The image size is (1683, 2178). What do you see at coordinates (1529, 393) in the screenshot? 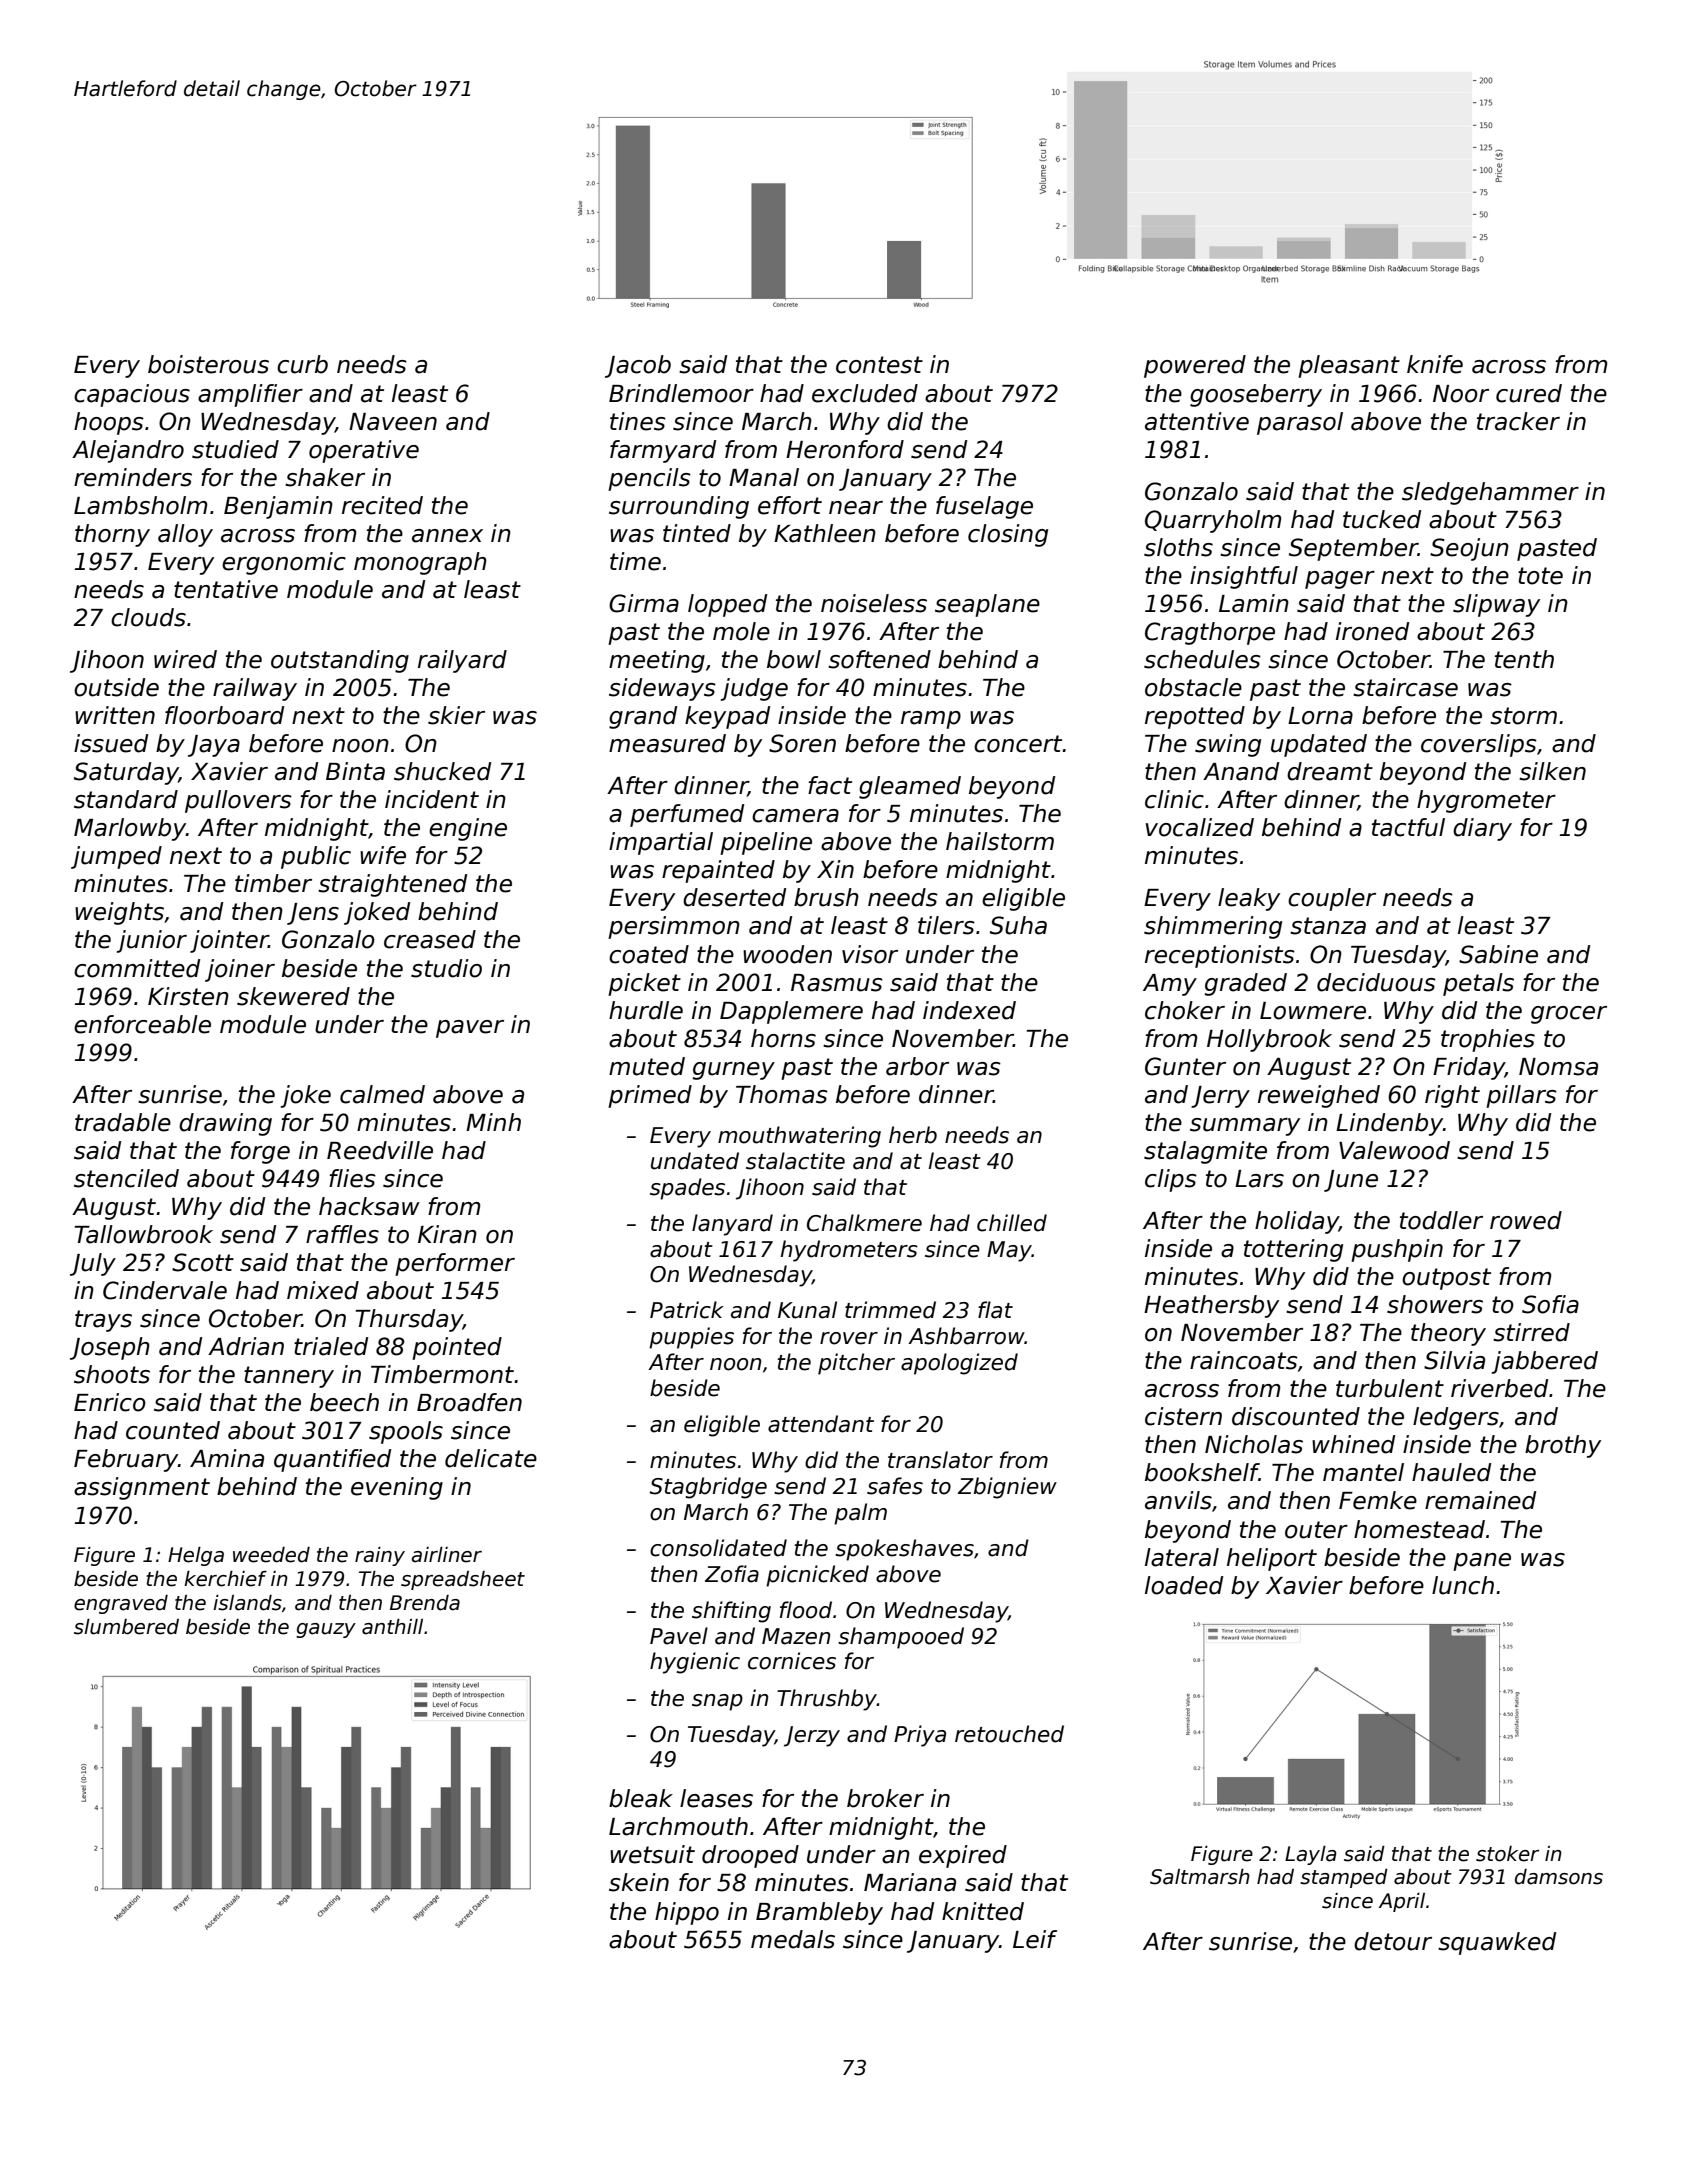
I see `cured` at bounding box center [1529, 393].
